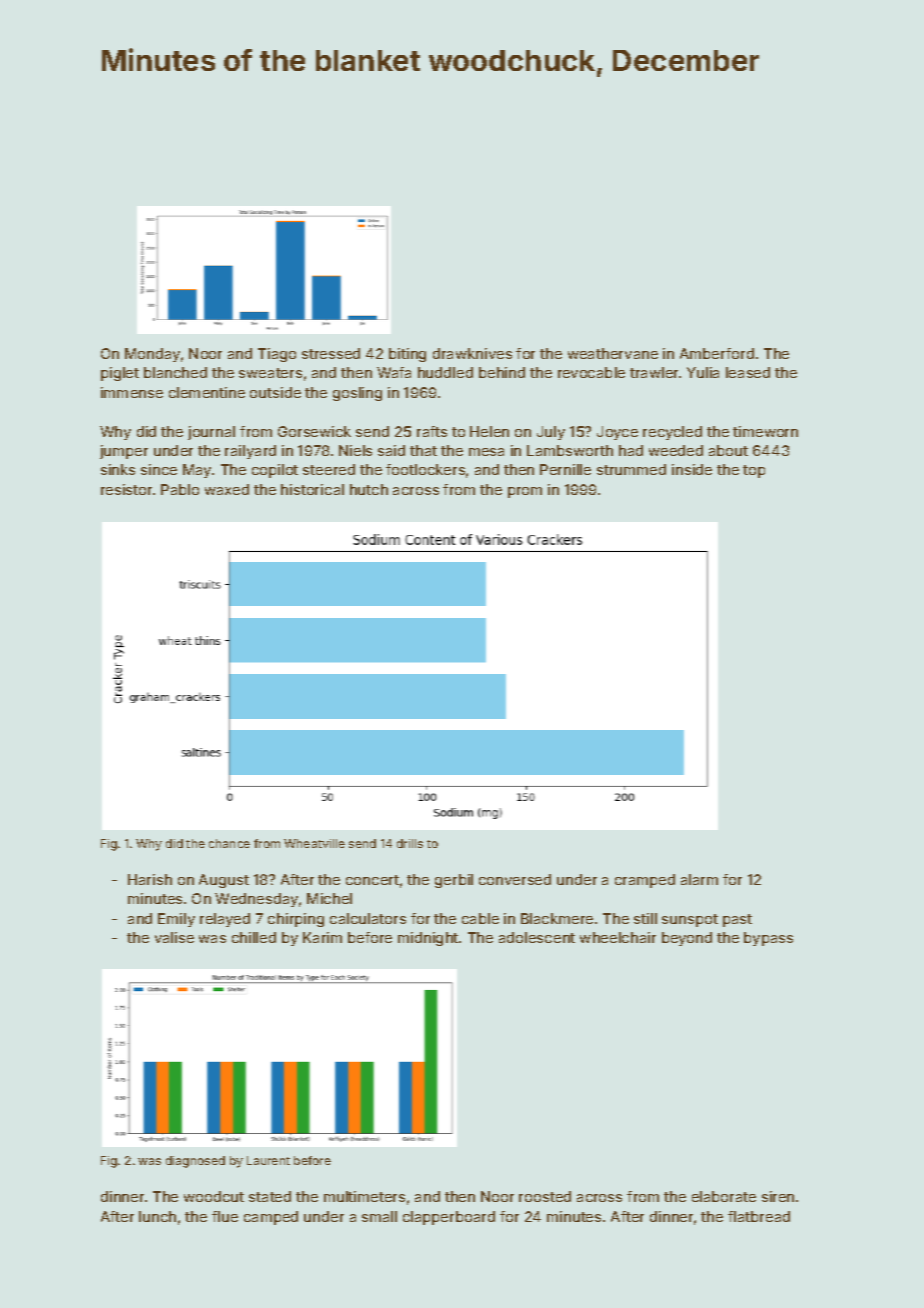 Image resolution: width=924 pixels, height=1308 pixels. What do you see at coordinates (515, 879) in the screenshot?
I see `conversed` at bounding box center [515, 879].
